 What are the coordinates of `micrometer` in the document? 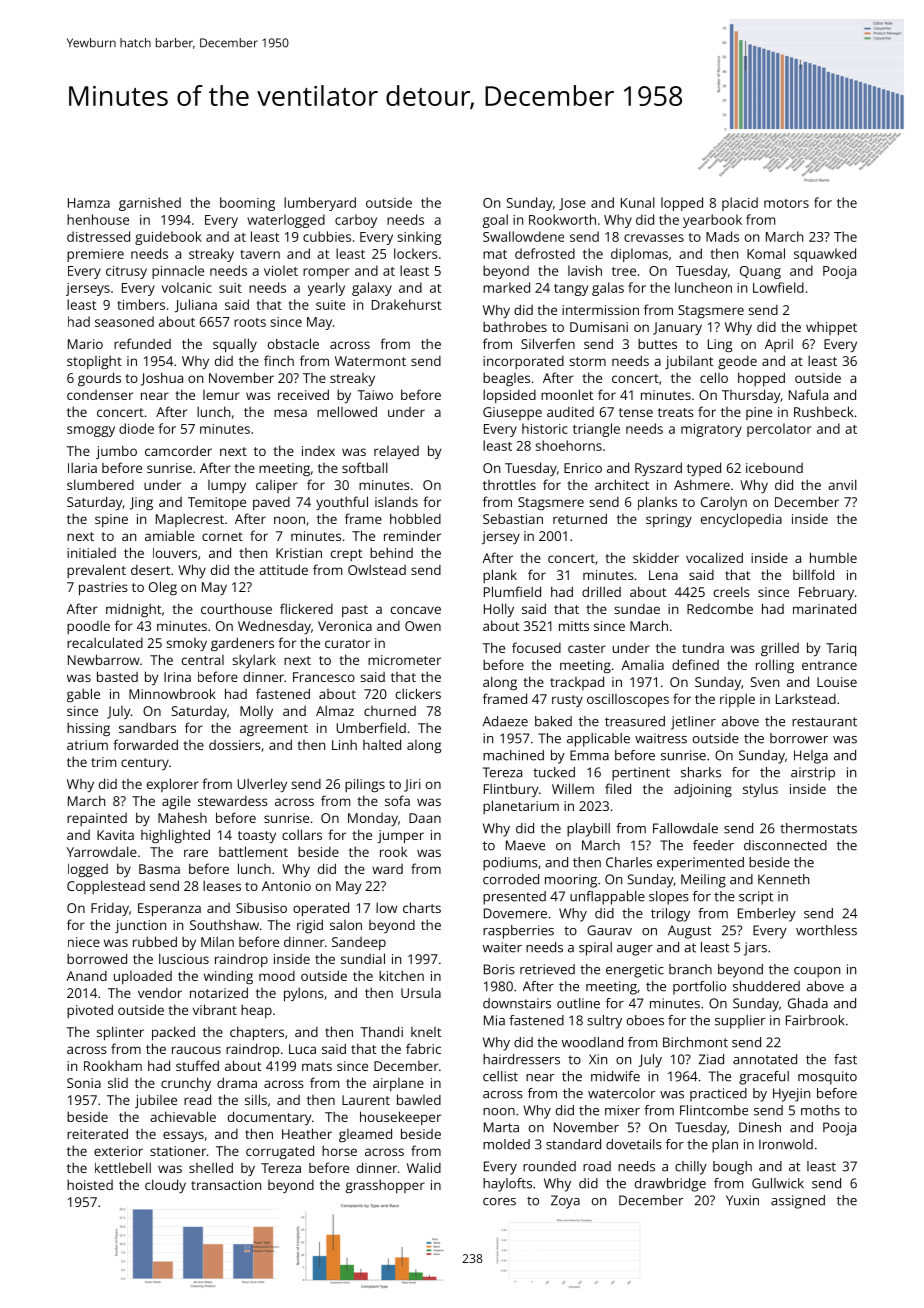 It's located at (404, 660).
